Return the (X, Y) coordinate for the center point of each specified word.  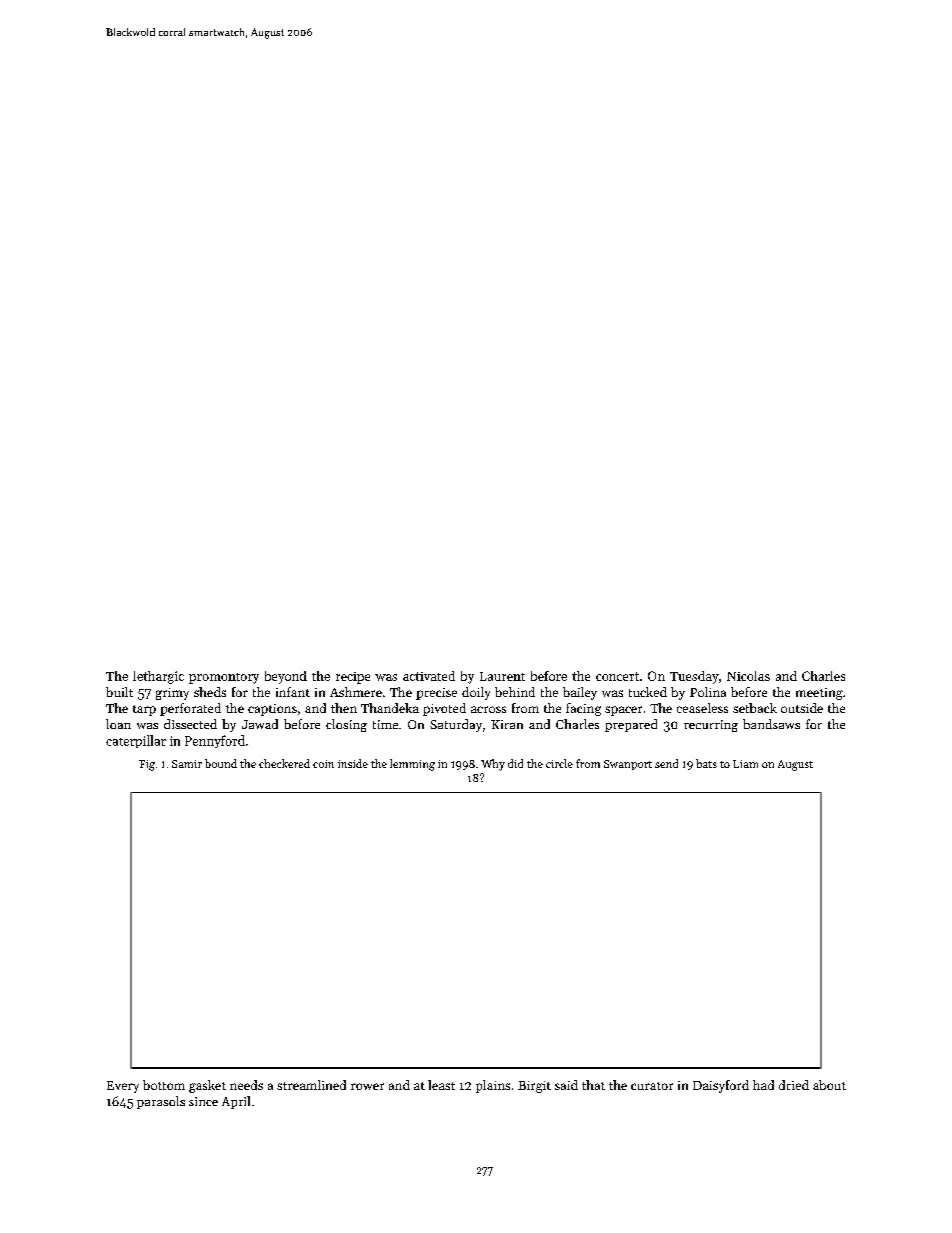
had (763, 1085)
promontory (224, 678)
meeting (819, 694)
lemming (412, 765)
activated (429, 676)
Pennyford (215, 741)
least (441, 1085)
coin (323, 764)
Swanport (628, 765)
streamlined (311, 1085)
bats (706, 763)
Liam (745, 764)
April (236, 1102)
